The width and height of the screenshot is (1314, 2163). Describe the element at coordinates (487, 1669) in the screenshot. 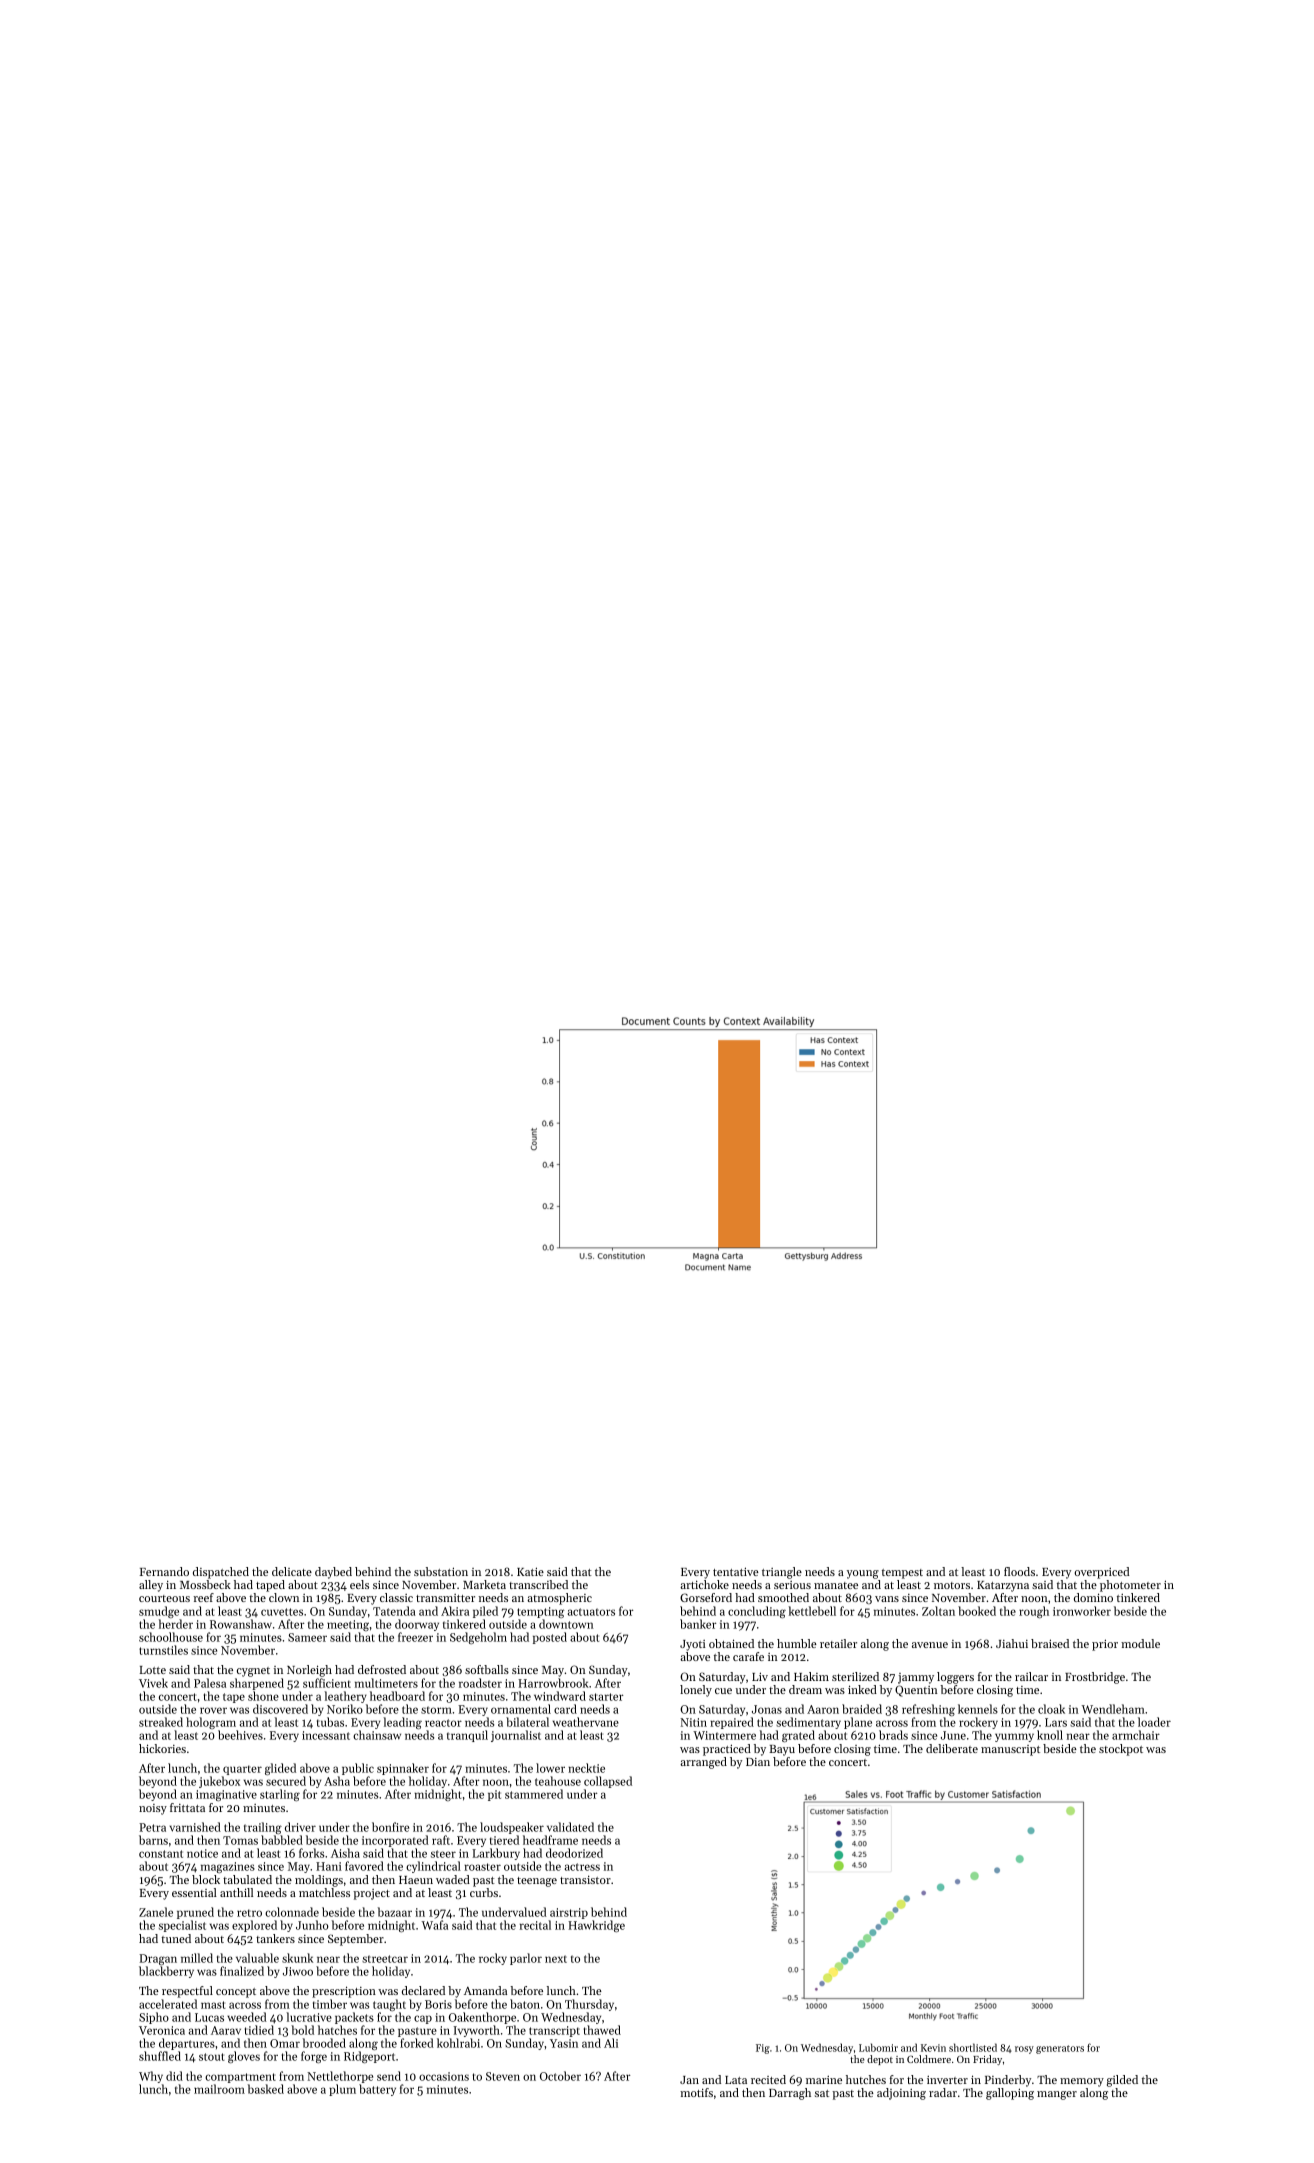

I see `softballs` at that location.
